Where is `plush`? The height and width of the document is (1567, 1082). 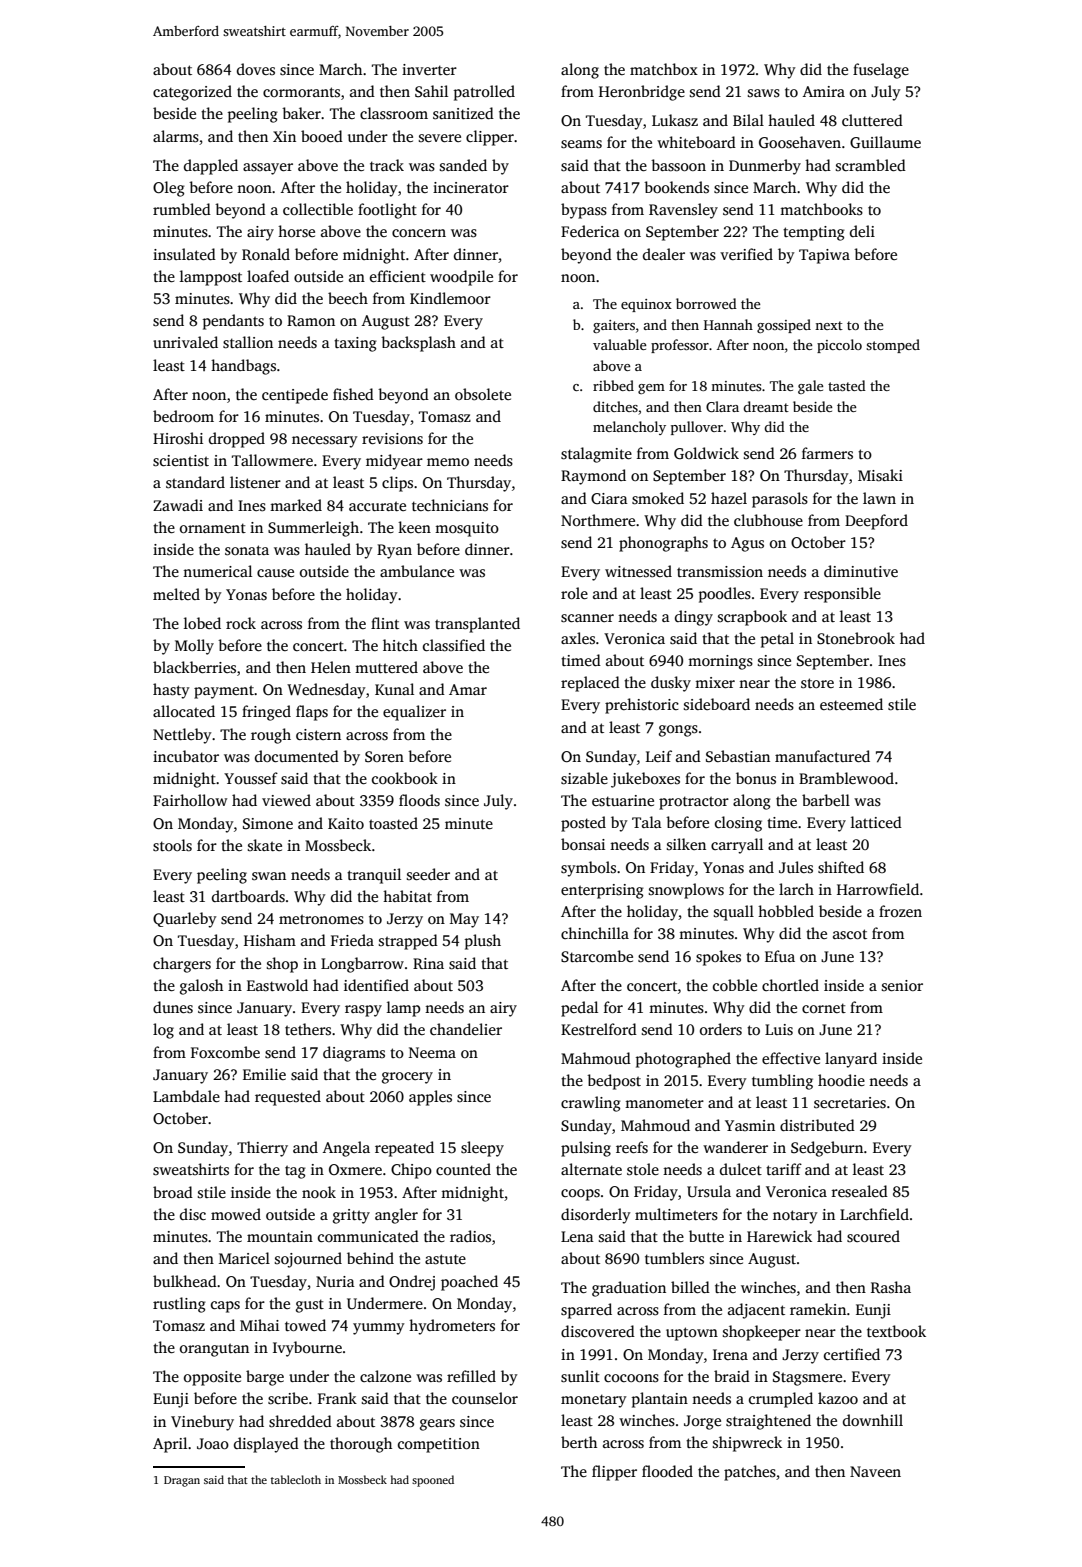 plush is located at coordinates (483, 942).
